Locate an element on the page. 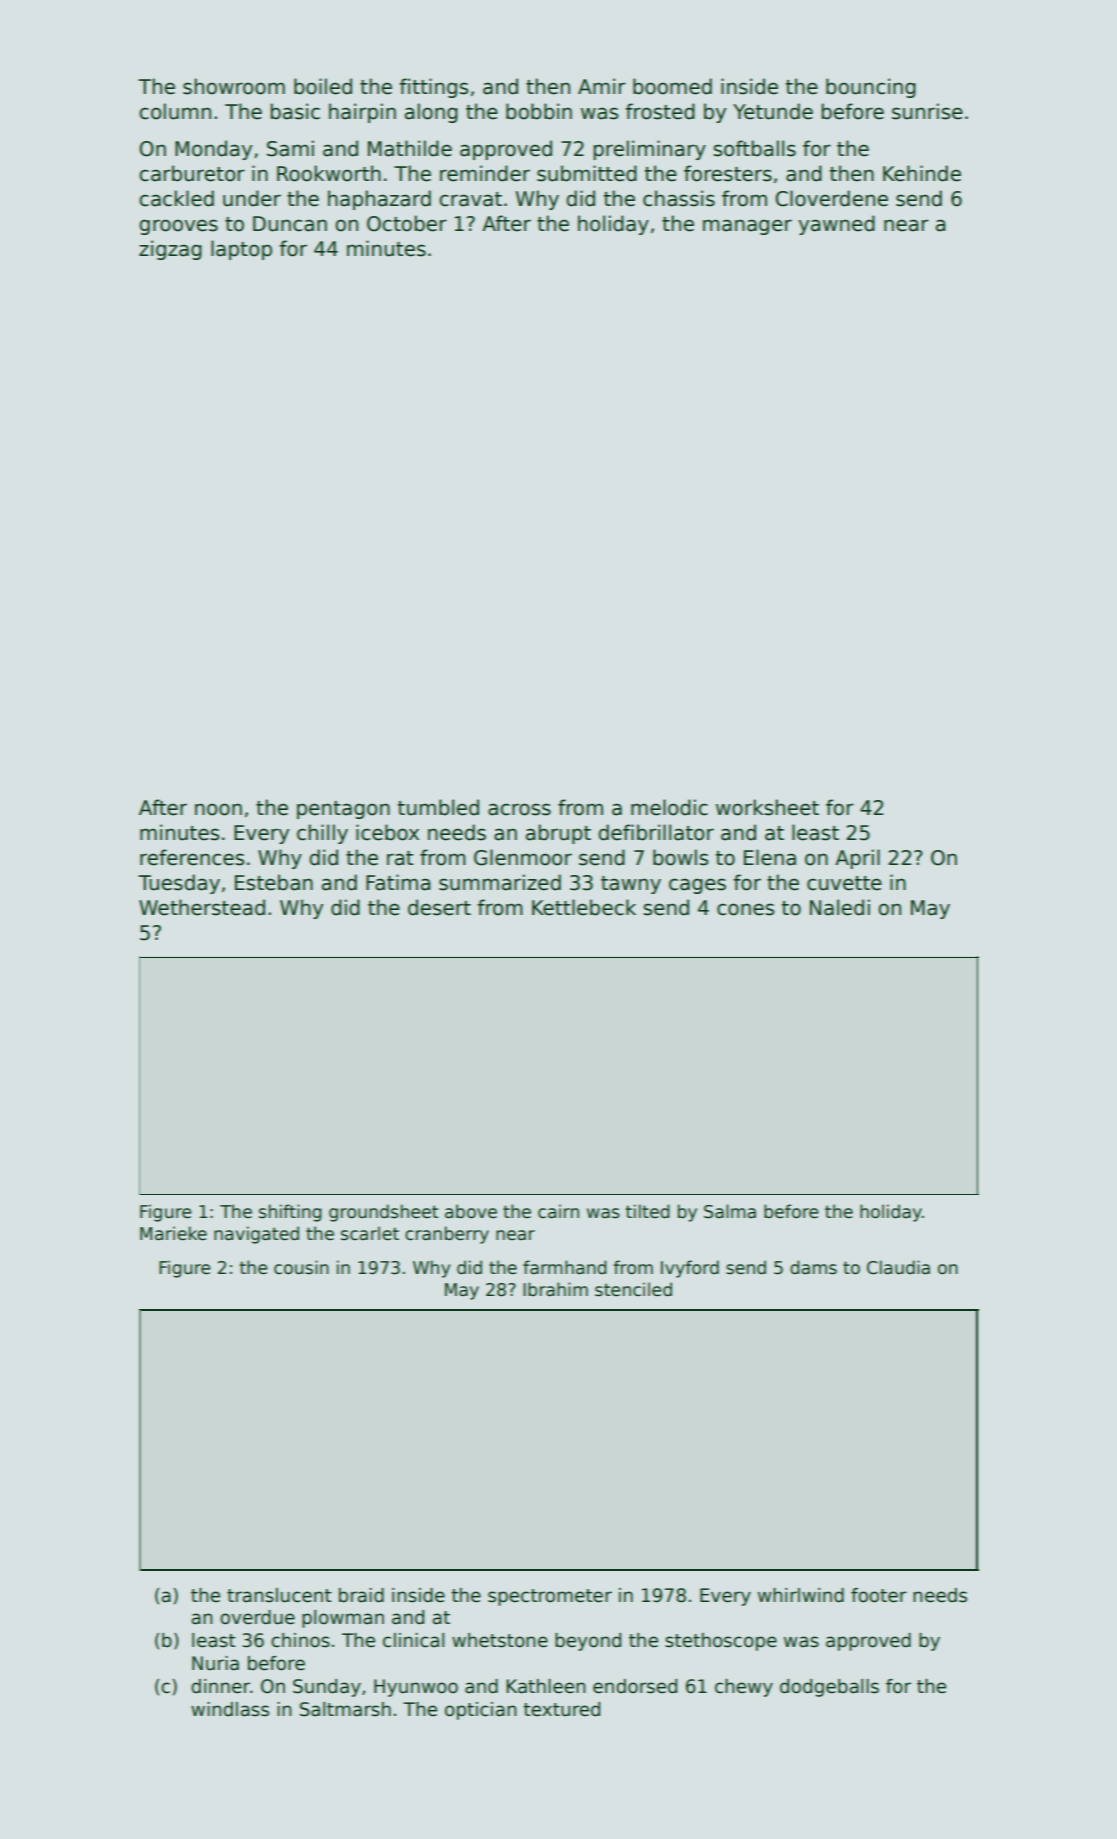 Image resolution: width=1117 pixels, height=1839 pixels. zigzag is located at coordinates (170, 250).
